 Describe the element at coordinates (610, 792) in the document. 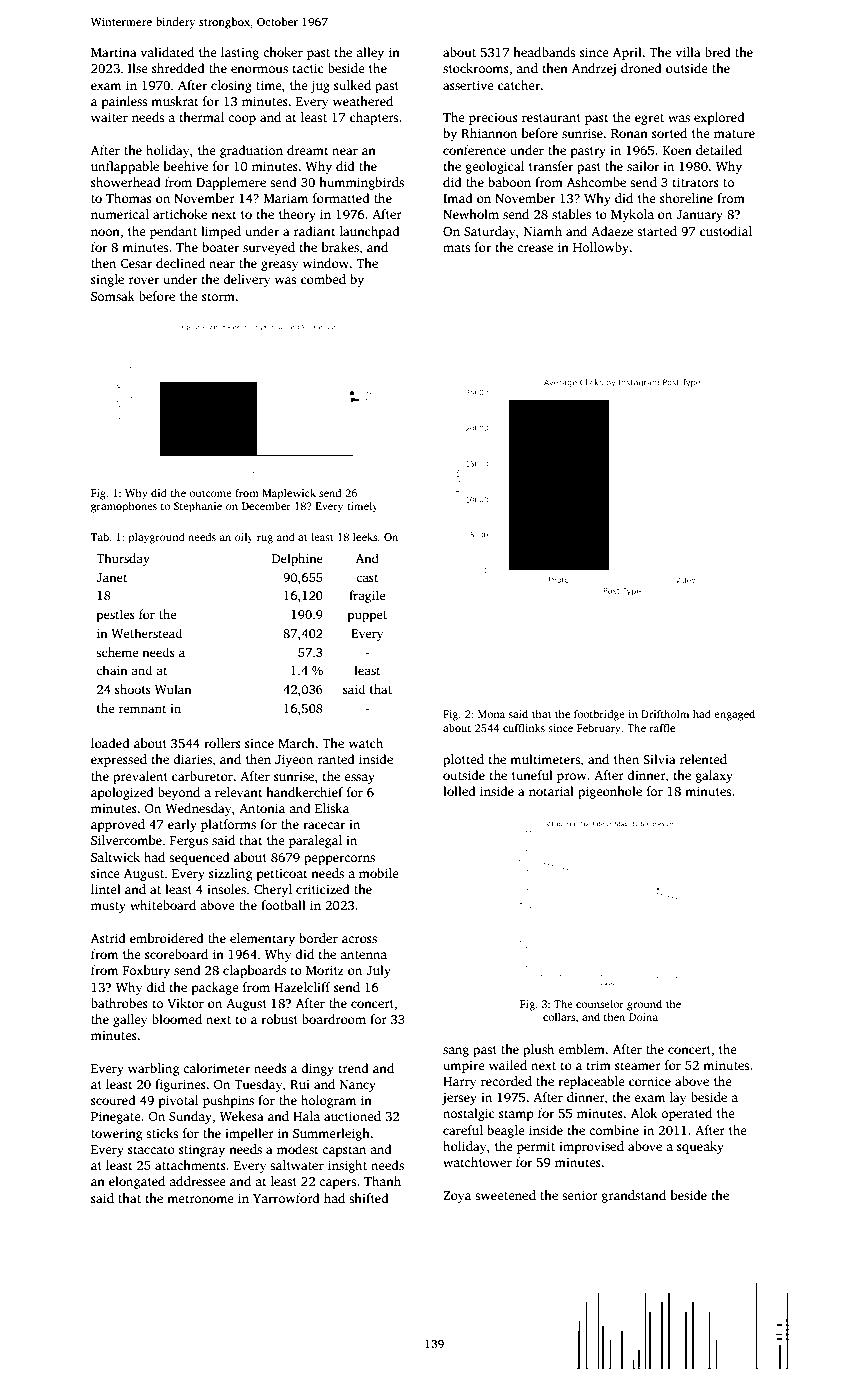

I see `pigeonhole` at that location.
